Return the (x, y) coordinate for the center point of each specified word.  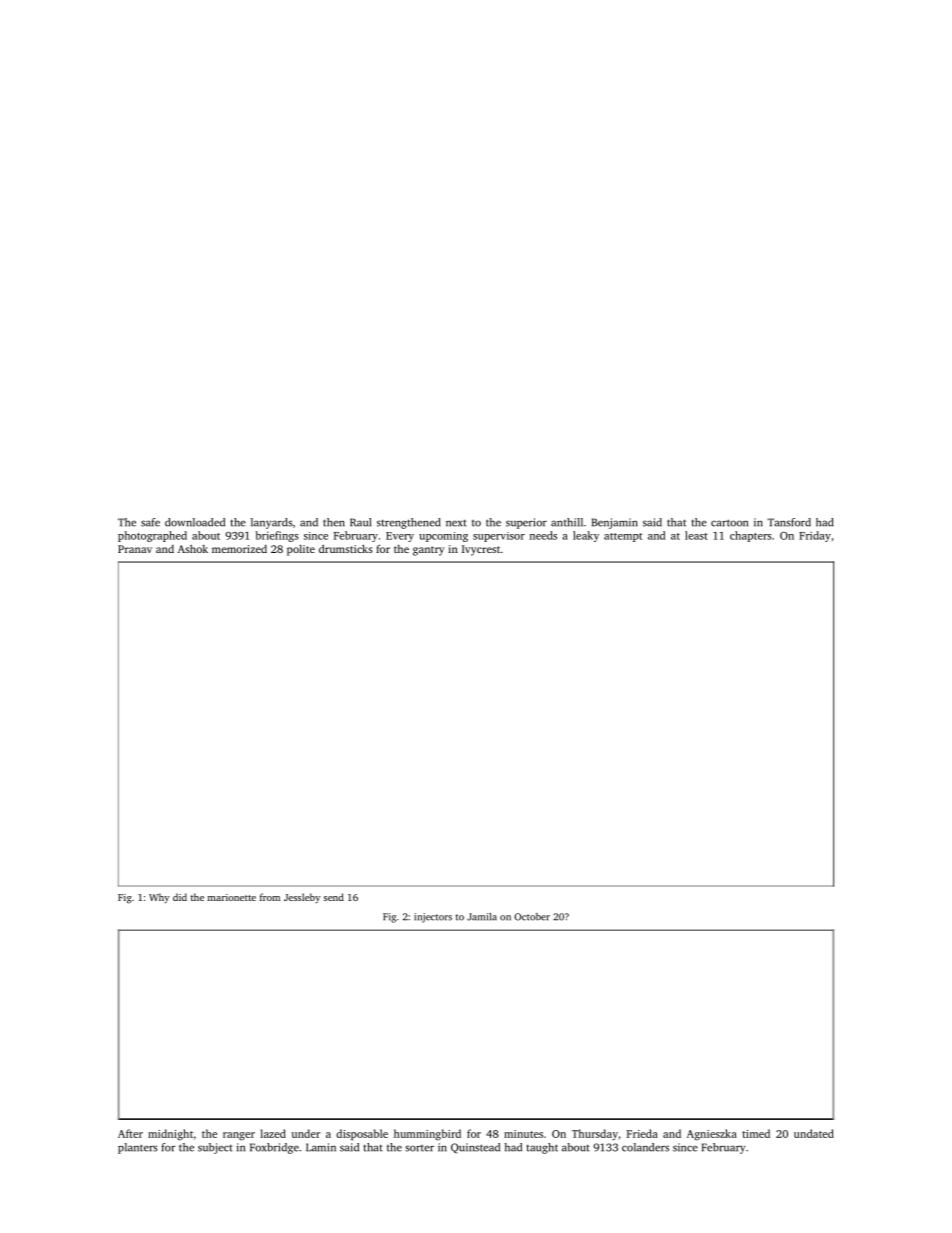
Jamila (482, 917)
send (334, 897)
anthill (567, 522)
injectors (433, 918)
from (270, 897)
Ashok (193, 549)
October (532, 917)
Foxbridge (274, 1148)
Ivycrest (481, 550)
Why (159, 898)
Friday (815, 536)
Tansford (789, 522)
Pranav (135, 549)
